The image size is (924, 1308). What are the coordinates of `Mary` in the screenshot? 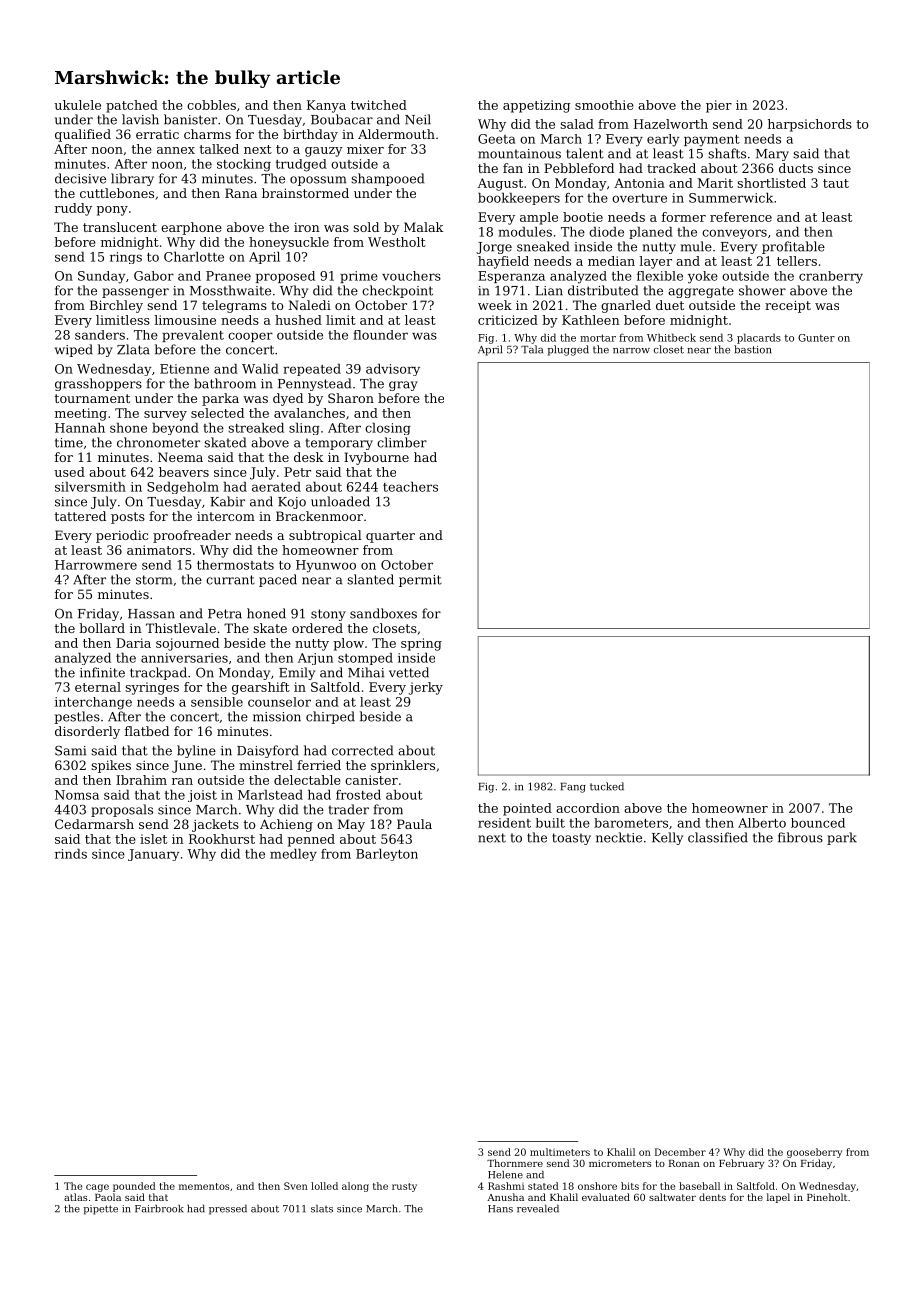 It's located at (772, 155).
